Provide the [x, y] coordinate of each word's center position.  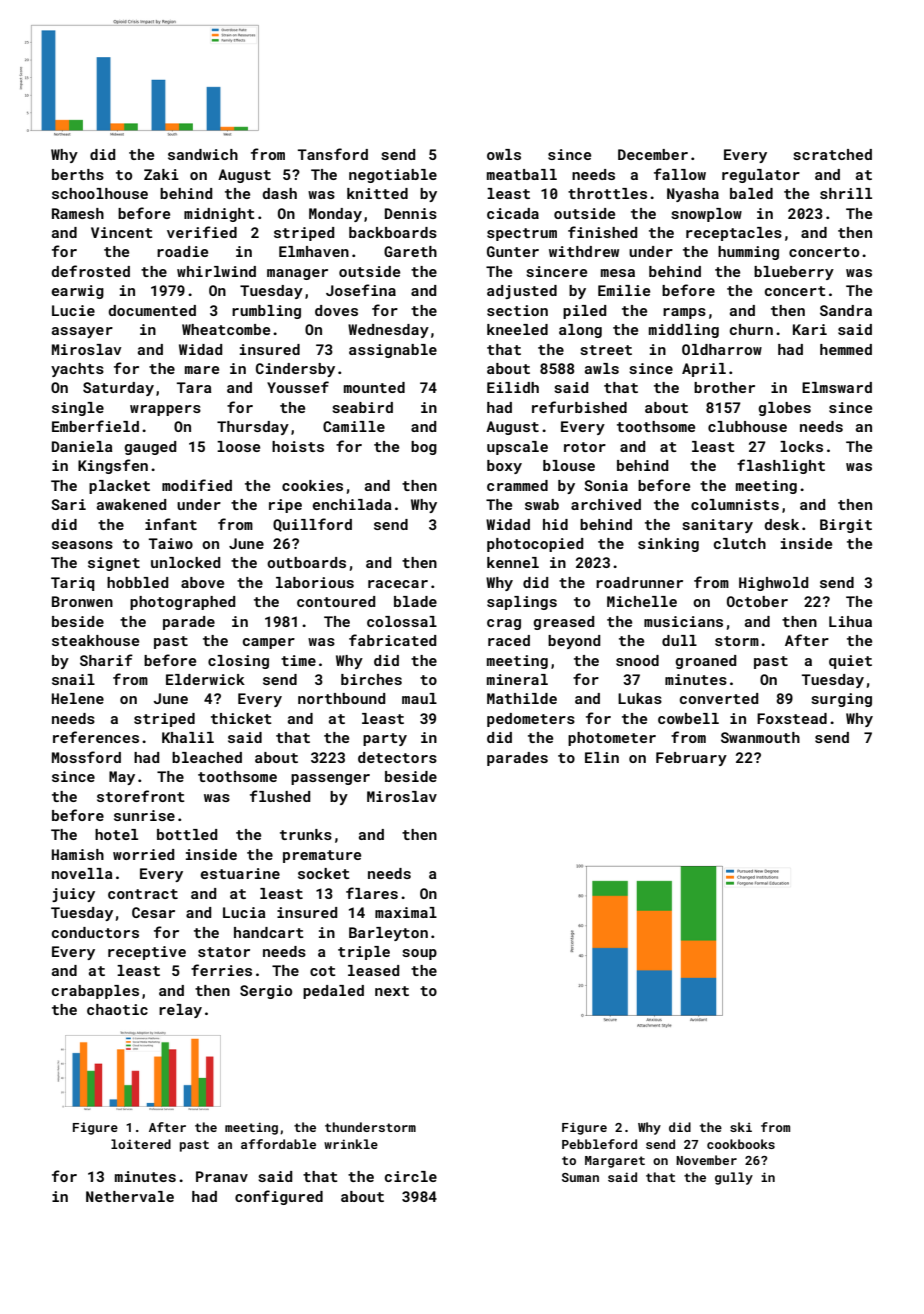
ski [741, 1127]
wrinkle [351, 1144]
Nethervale [130, 1196]
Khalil [188, 737]
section [517, 310]
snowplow [706, 215]
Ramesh [78, 213]
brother [724, 387]
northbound [341, 698]
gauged [150, 448]
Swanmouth [760, 737]
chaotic [117, 1009]
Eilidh [513, 387]
